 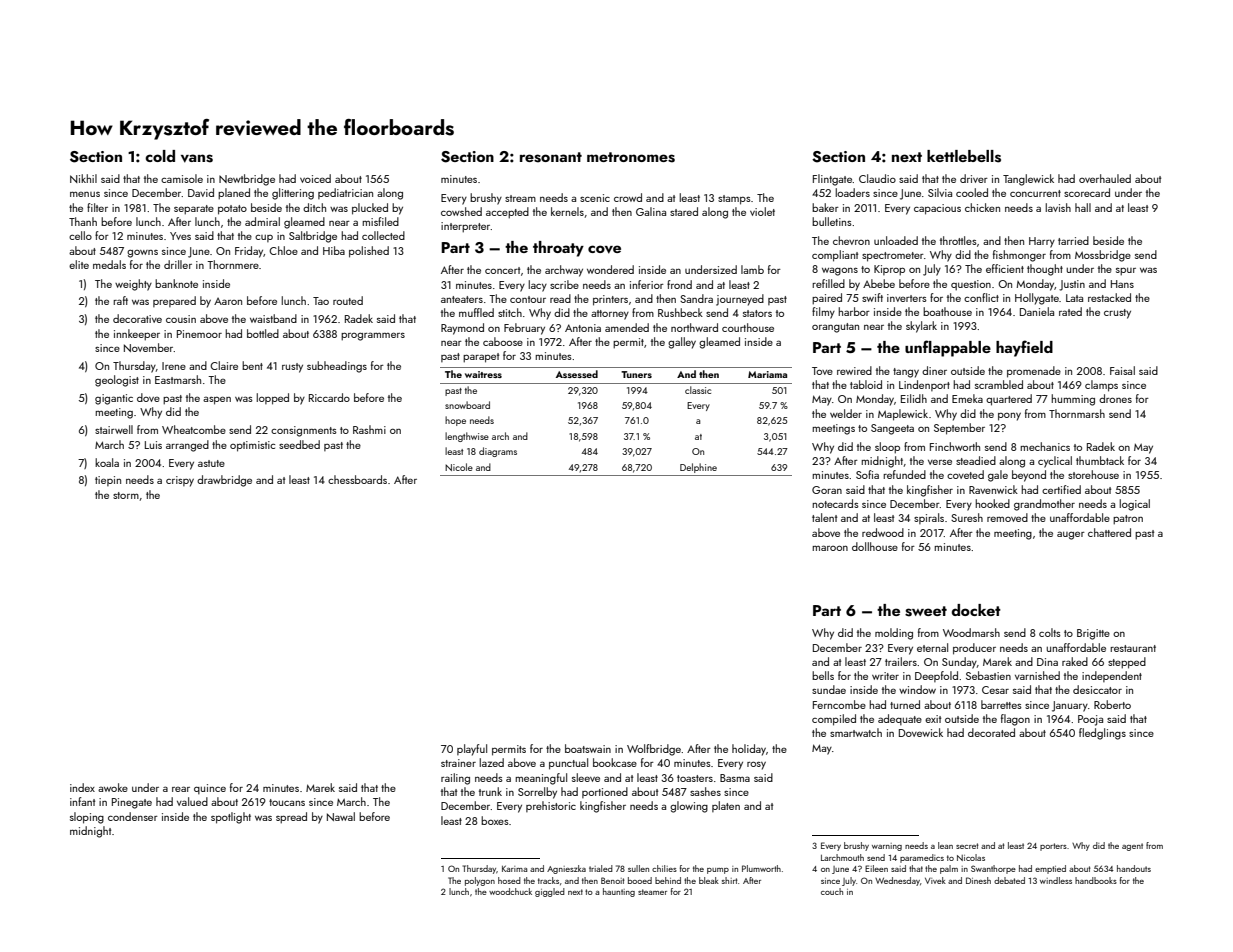 I want to click on flagon, so click(x=1015, y=720).
